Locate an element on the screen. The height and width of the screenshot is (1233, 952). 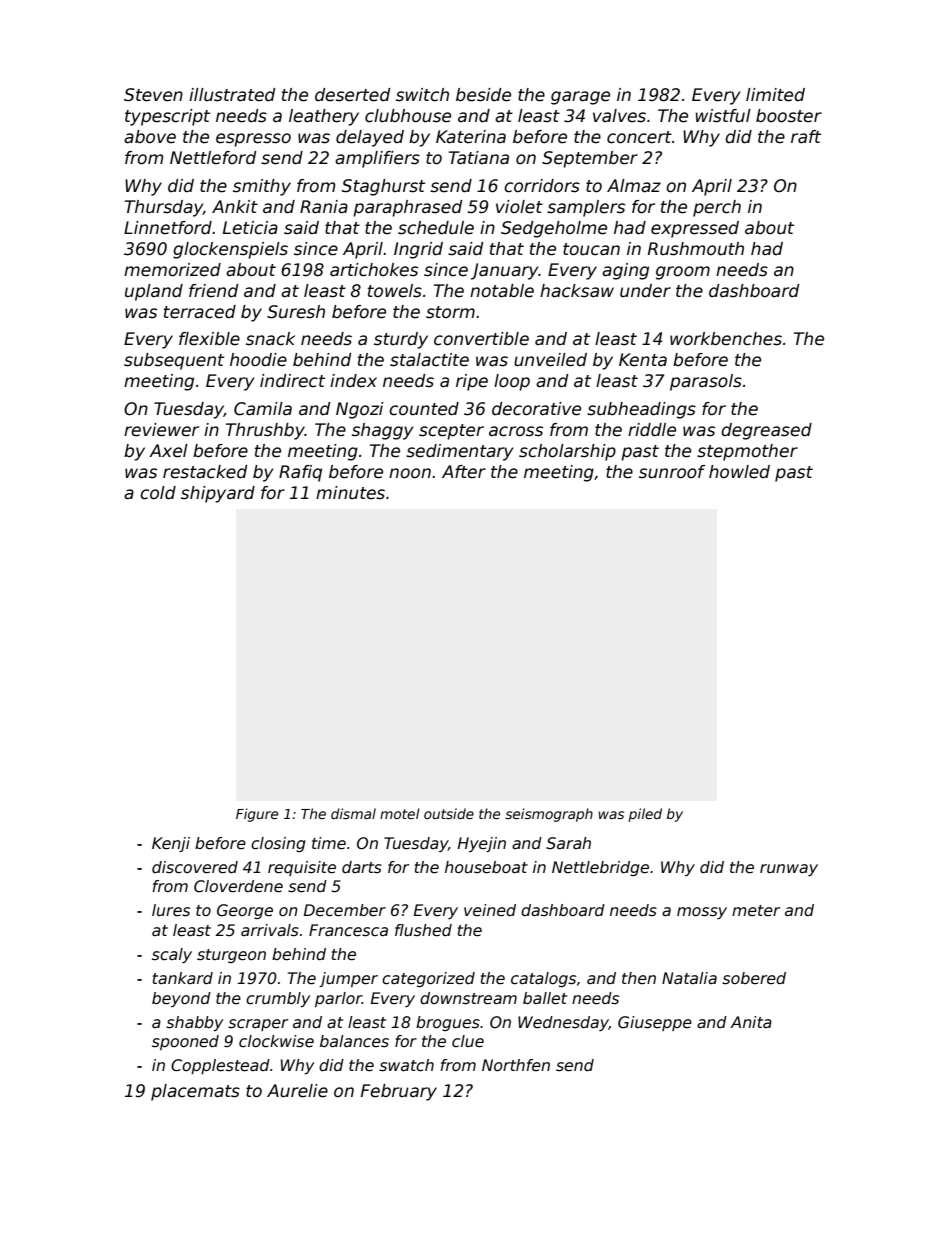
workbenches is located at coordinates (726, 339).
